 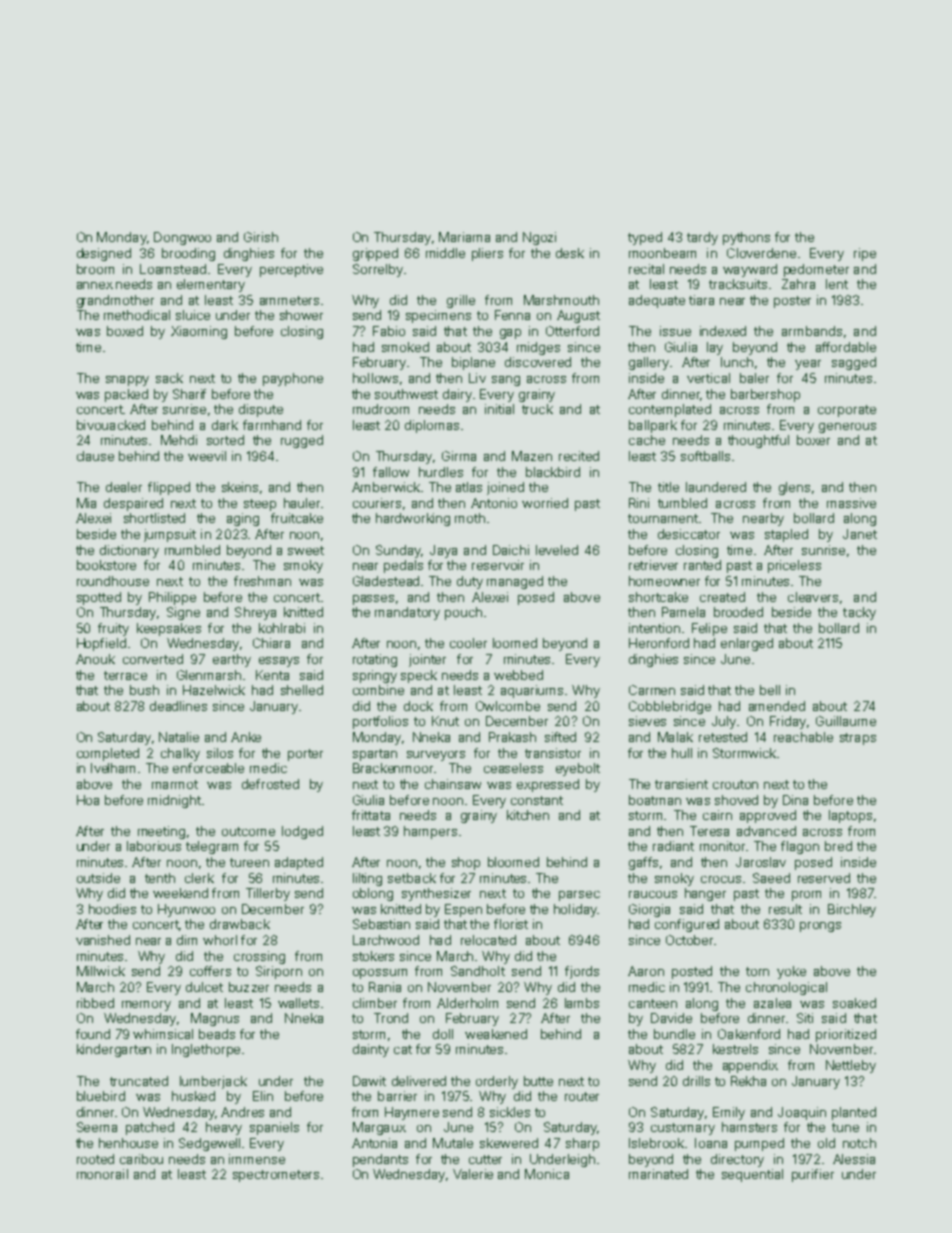 What do you see at coordinates (101, 971) in the document?
I see `Millwick` at bounding box center [101, 971].
